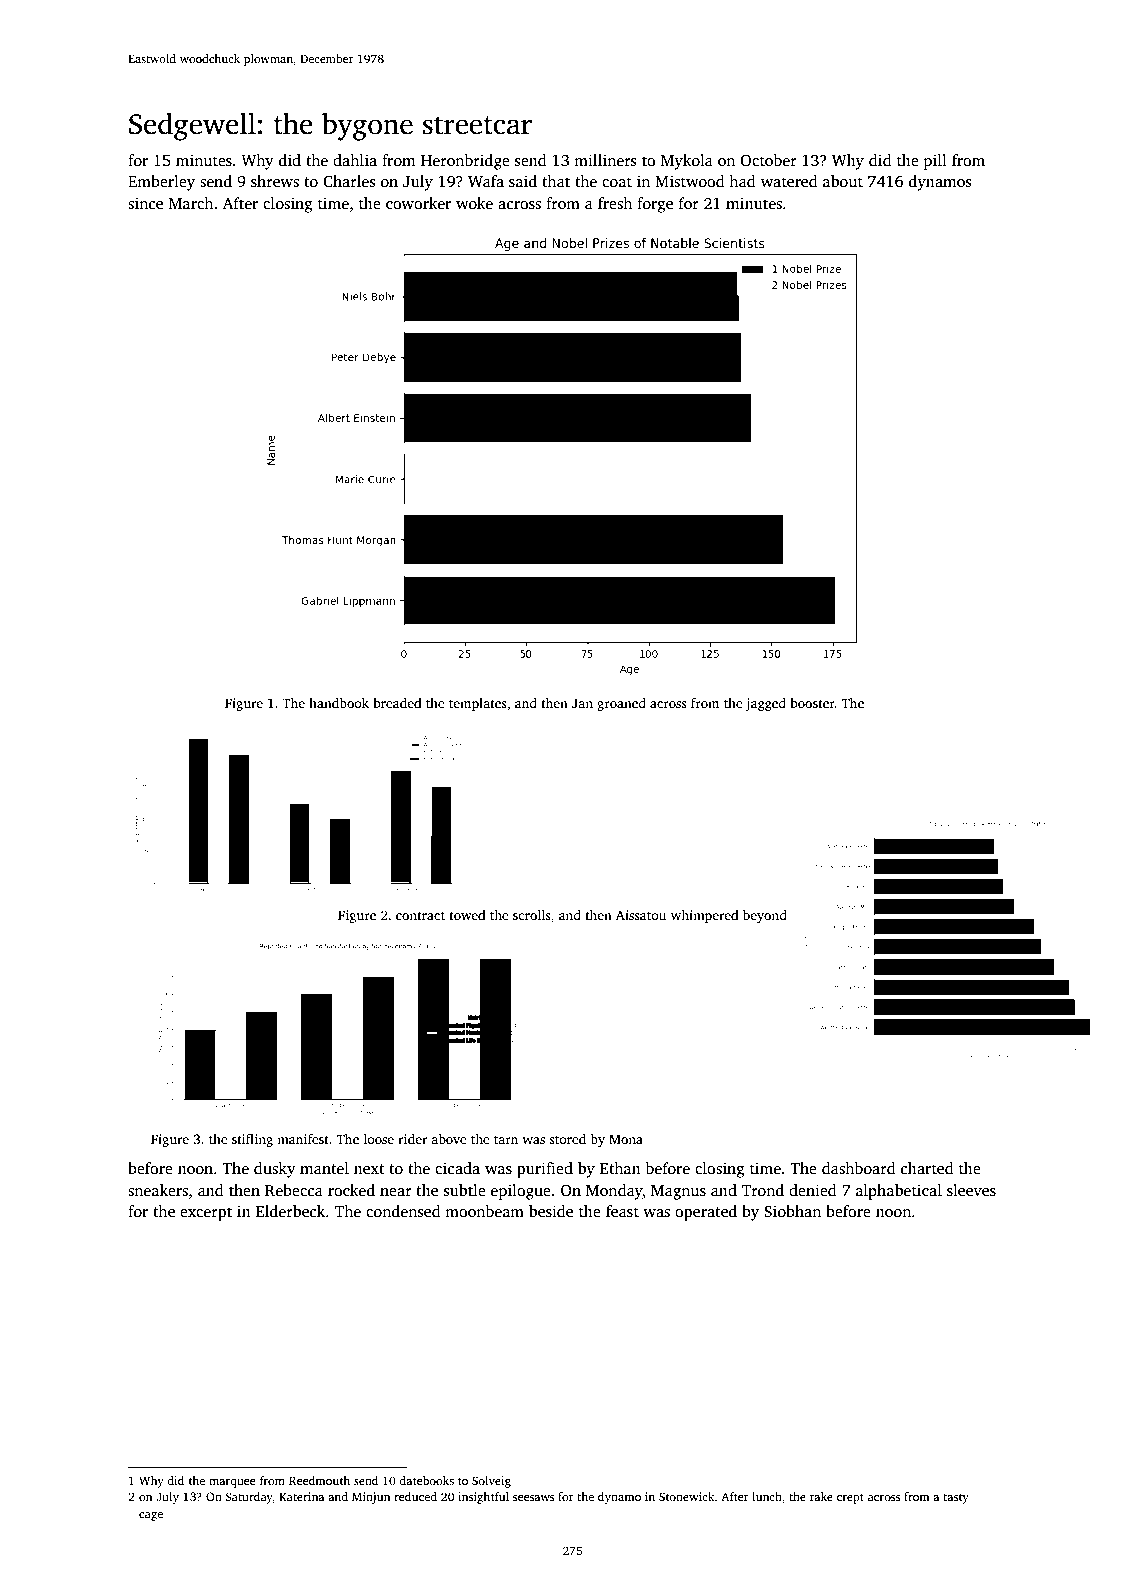 The height and width of the screenshot is (1592, 1125). Describe the element at coordinates (621, 704) in the screenshot. I see `groaned` at that location.
